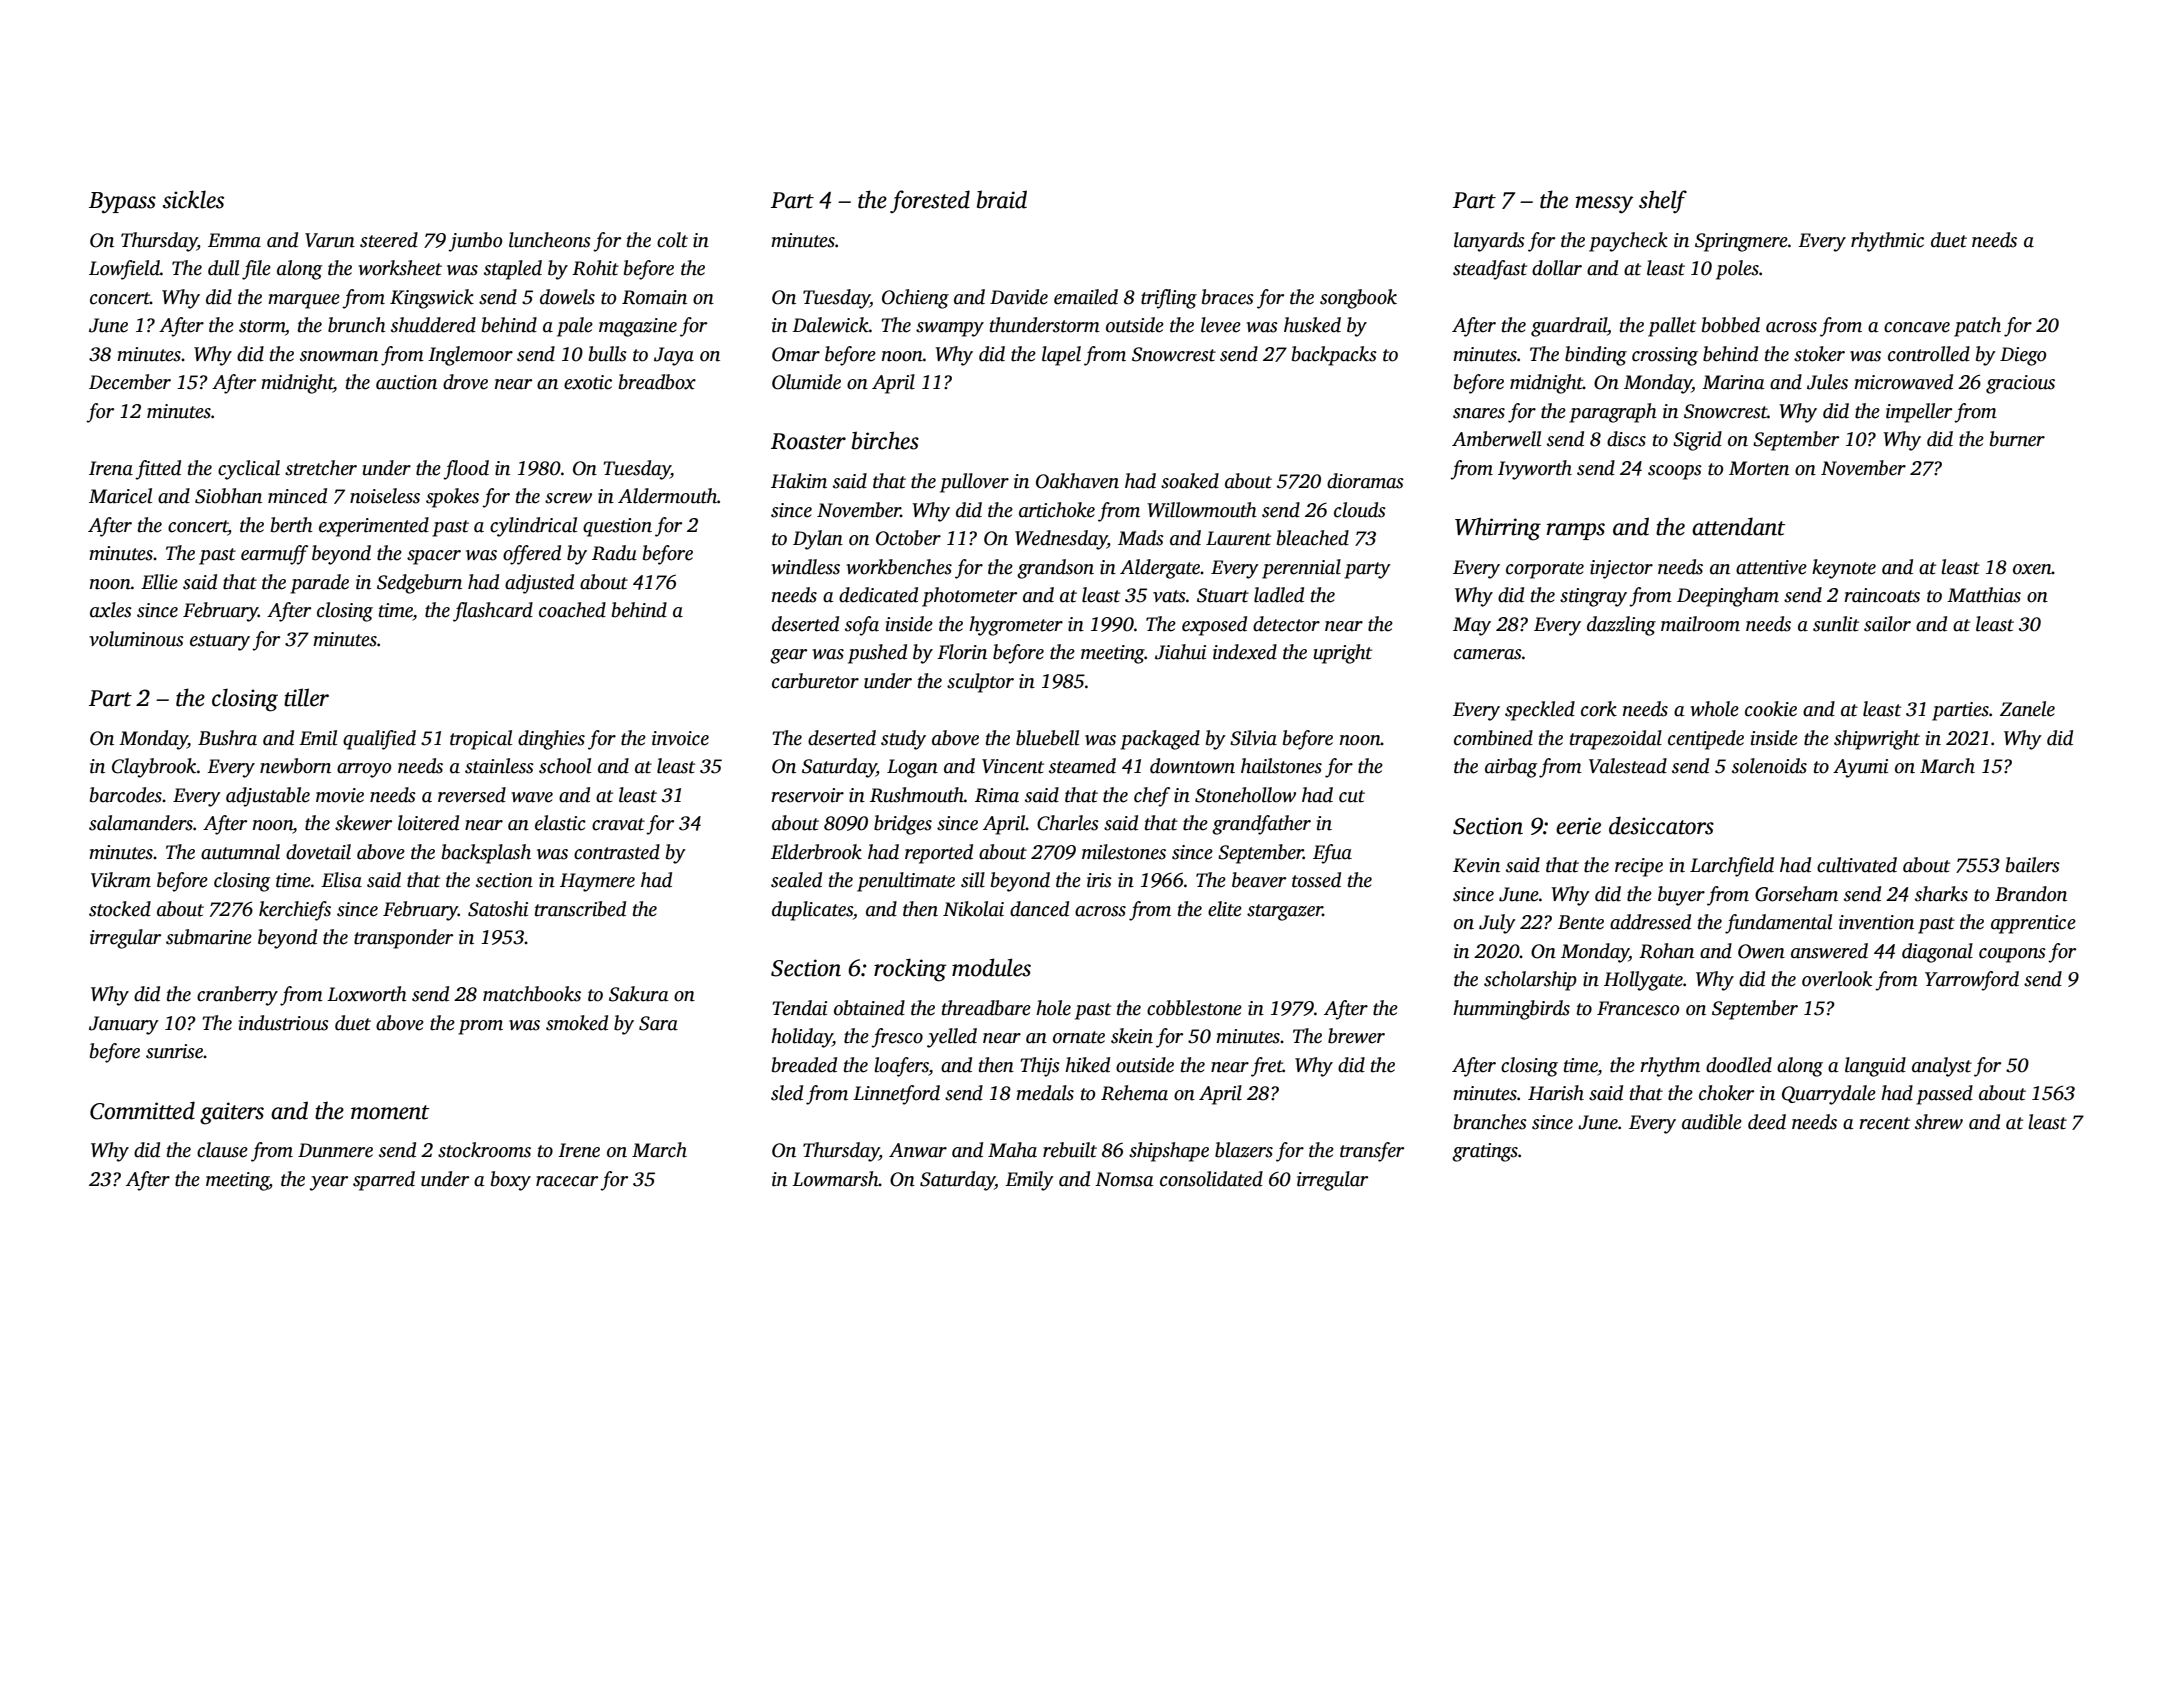 The height and width of the screenshot is (1683, 2178). Describe the element at coordinates (1497, 924) in the screenshot. I see `July` at that location.
